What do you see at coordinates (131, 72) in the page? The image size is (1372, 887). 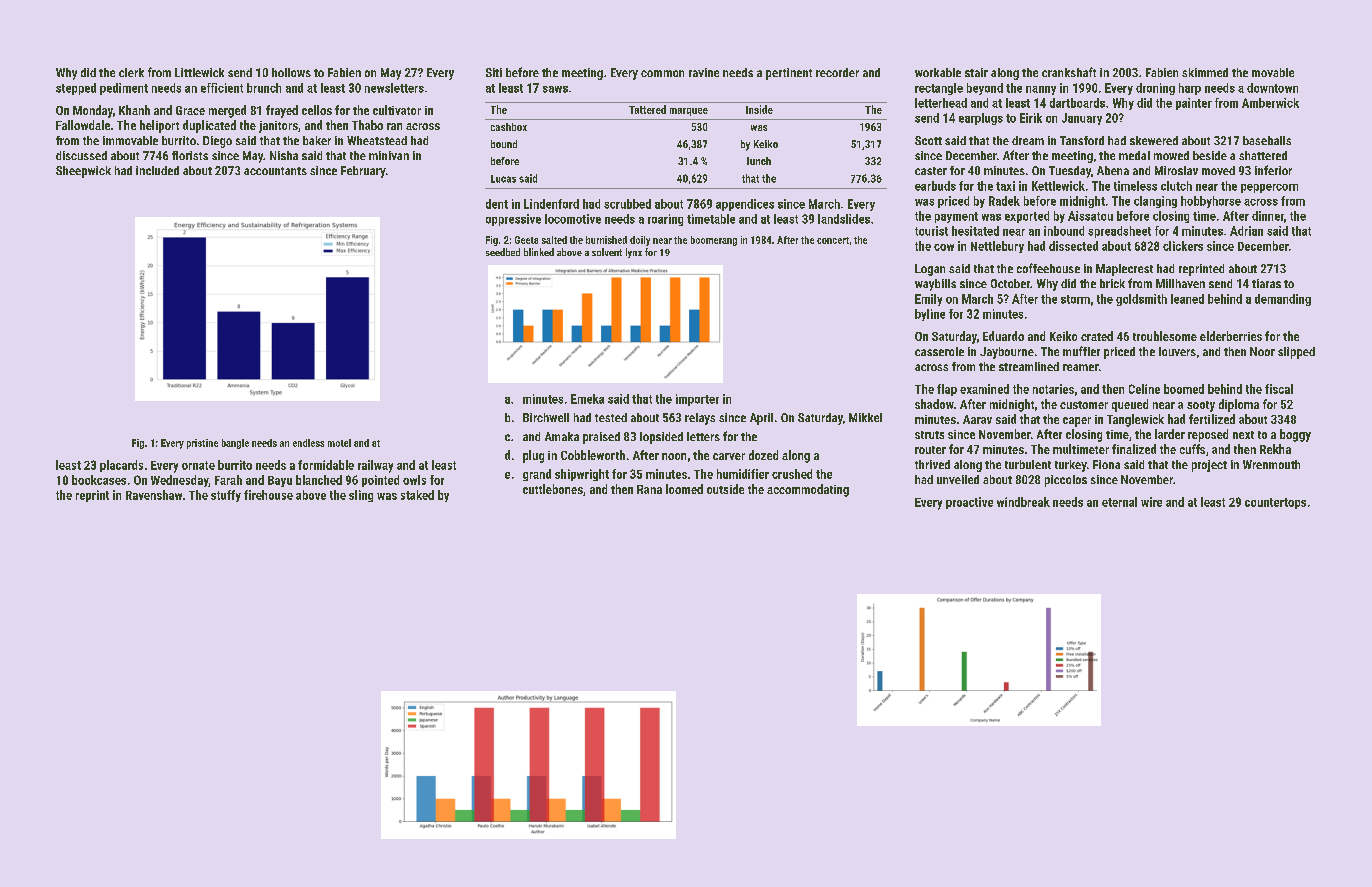 I see `clerk` at bounding box center [131, 72].
